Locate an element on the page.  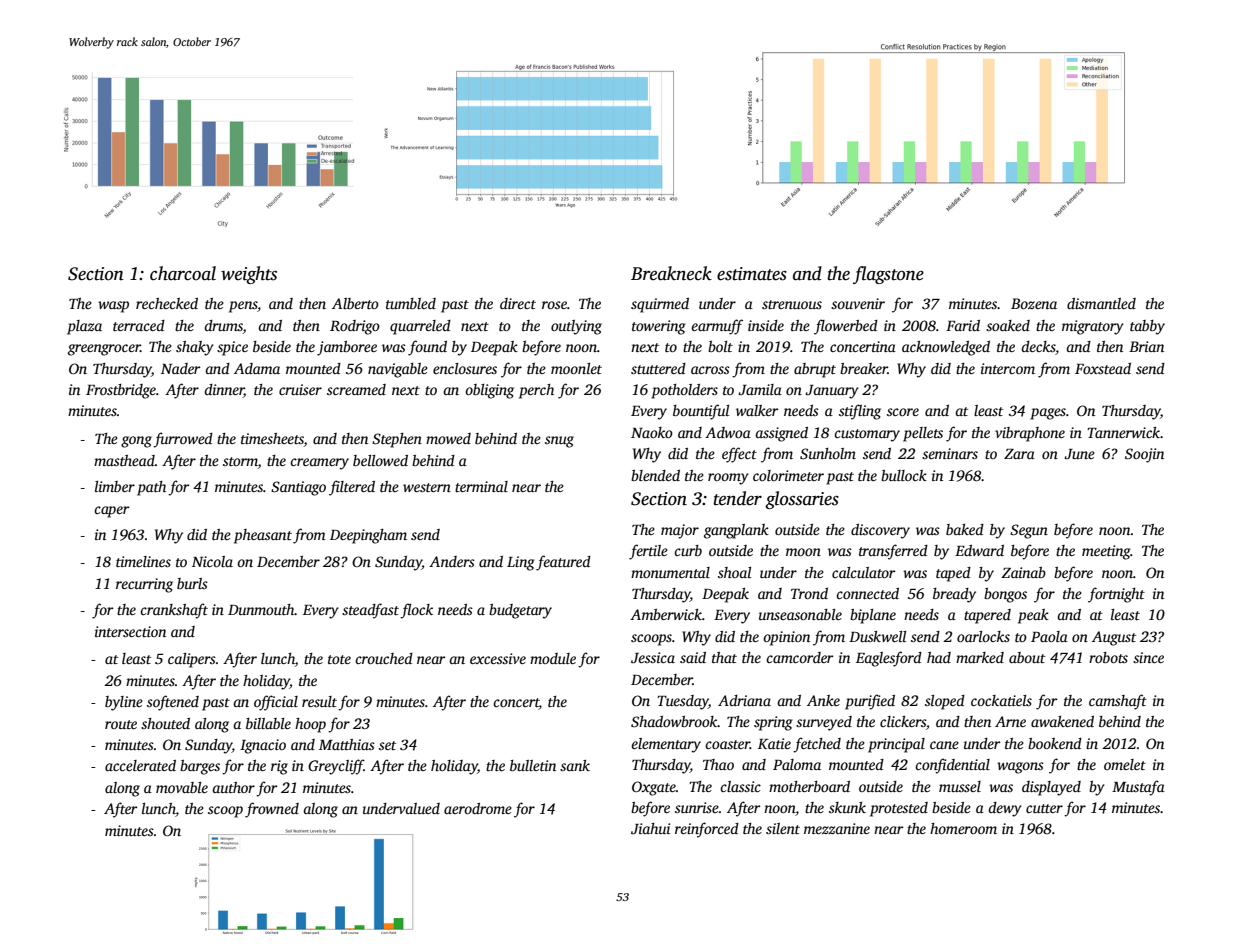
steadfast is located at coordinates (370, 611).
